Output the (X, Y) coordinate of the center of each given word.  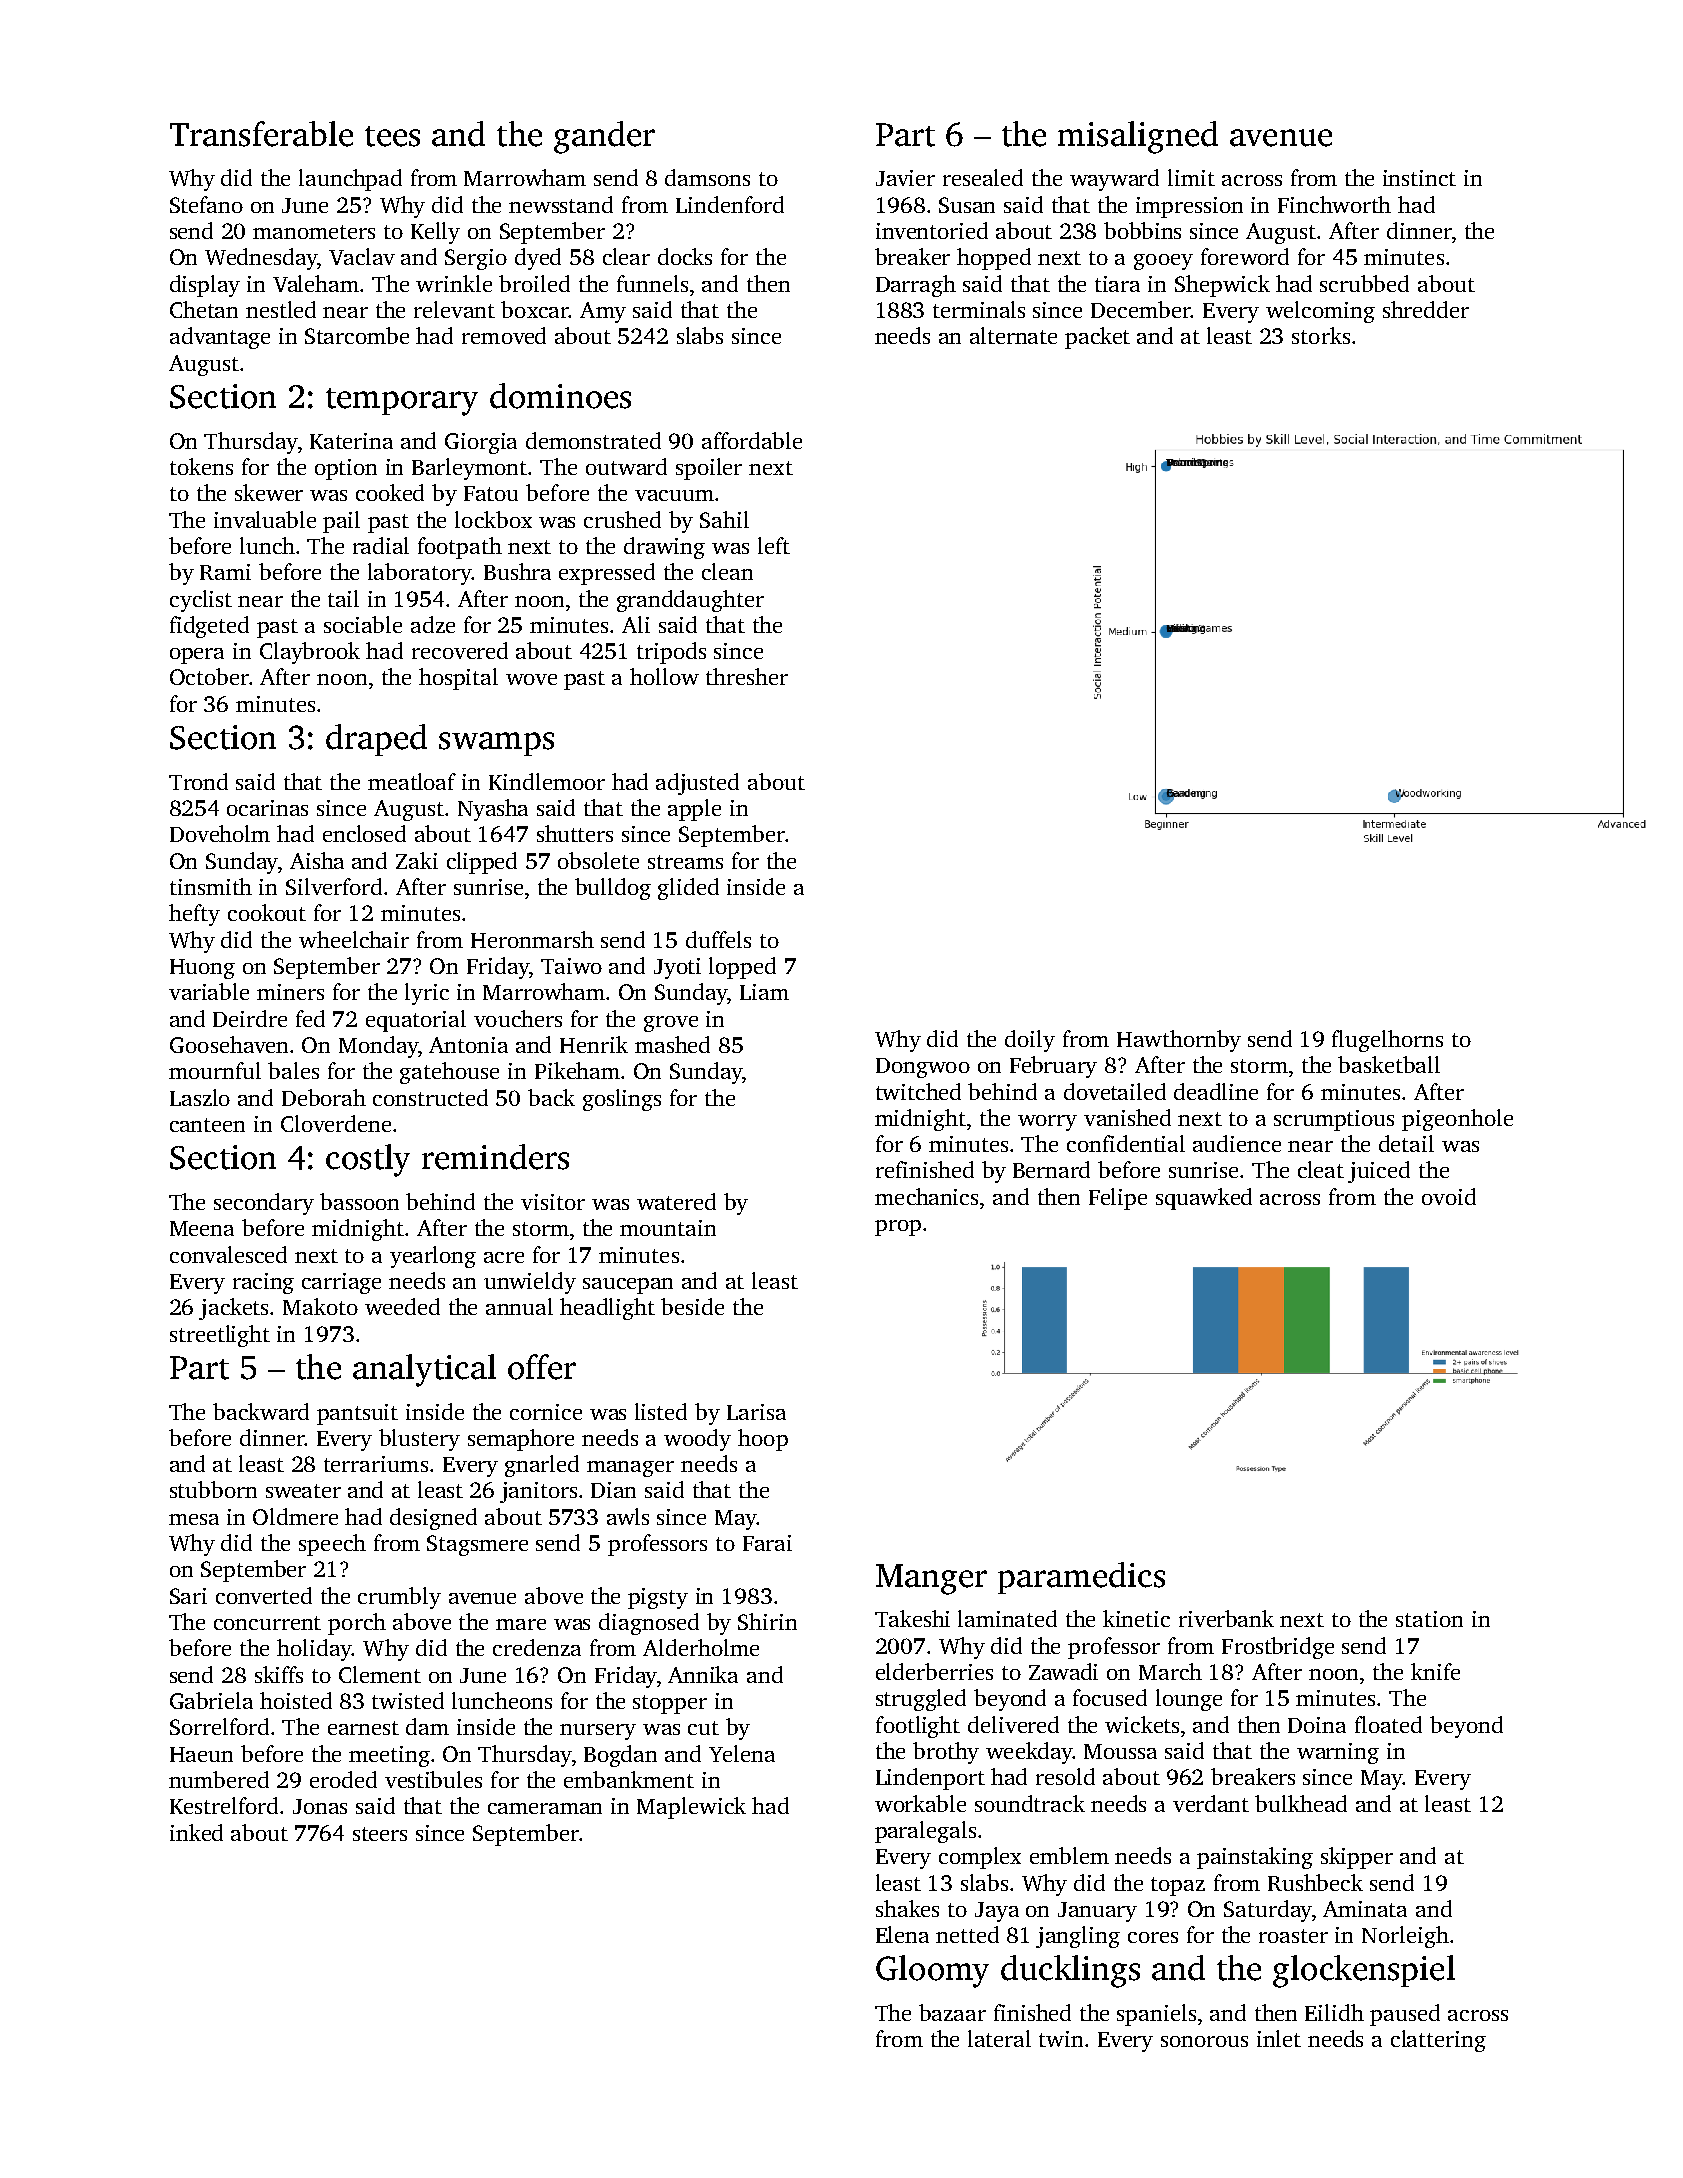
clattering (1438, 2041)
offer (542, 1367)
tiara (1117, 284)
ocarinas (267, 808)
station (1429, 1619)
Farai (767, 1543)
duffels (718, 939)
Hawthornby (1179, 1041)
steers (380, 1834)
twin (1061, 2039)
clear (626, 256)
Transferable (261, 134)
